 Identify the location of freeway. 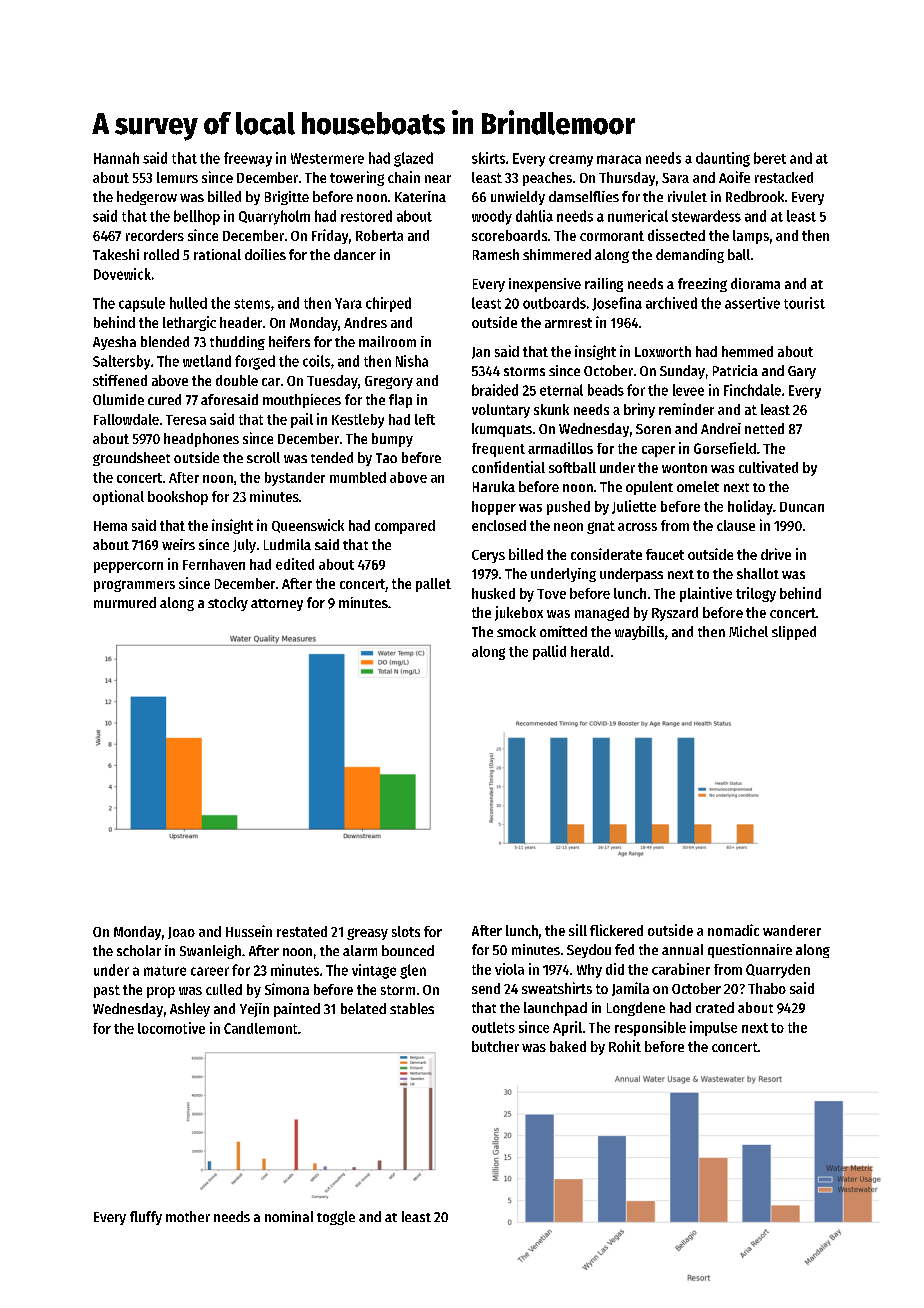
(248, 159).
